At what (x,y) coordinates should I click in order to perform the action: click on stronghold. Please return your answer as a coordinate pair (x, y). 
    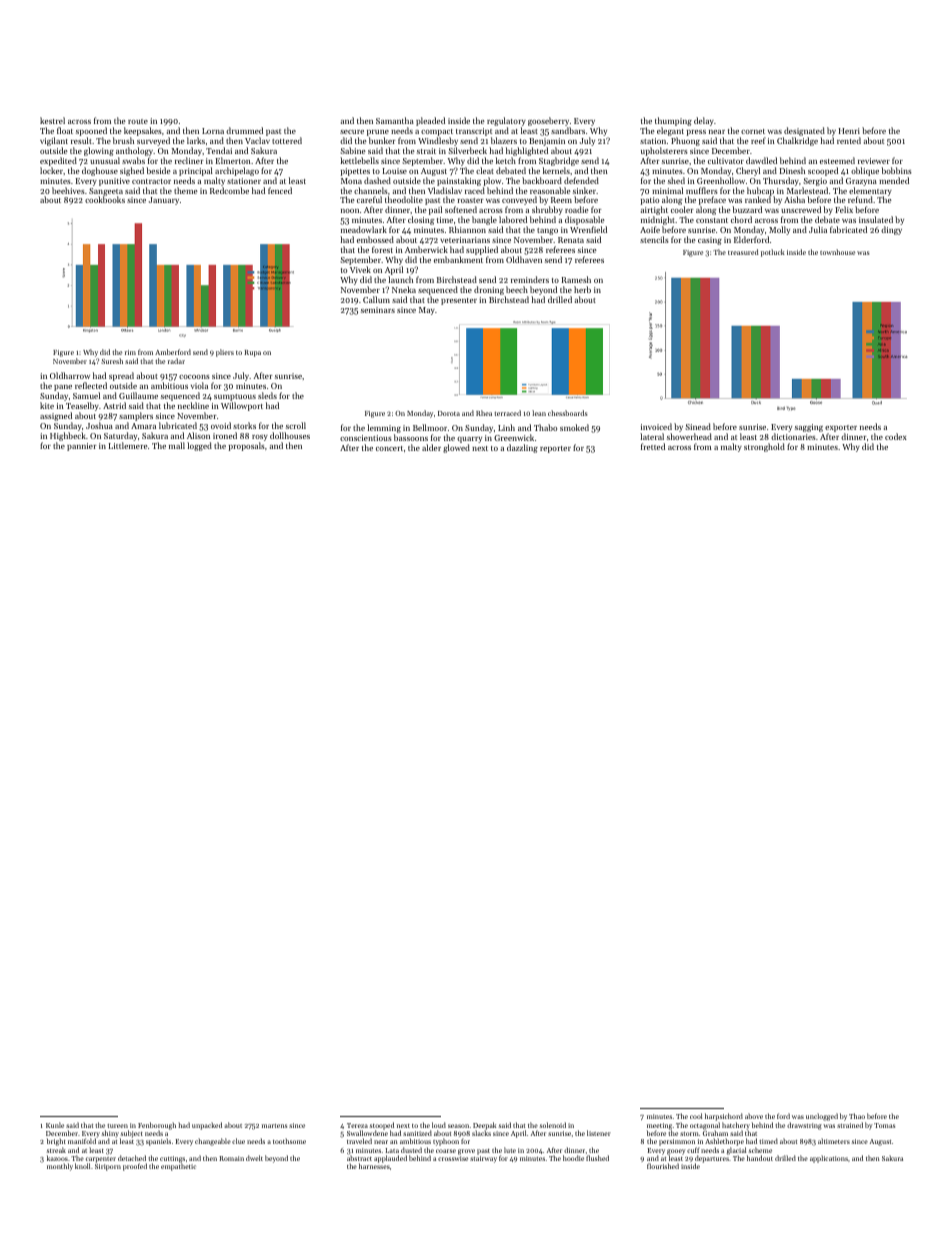
    Looking at the image, I should click on (764, 447).
